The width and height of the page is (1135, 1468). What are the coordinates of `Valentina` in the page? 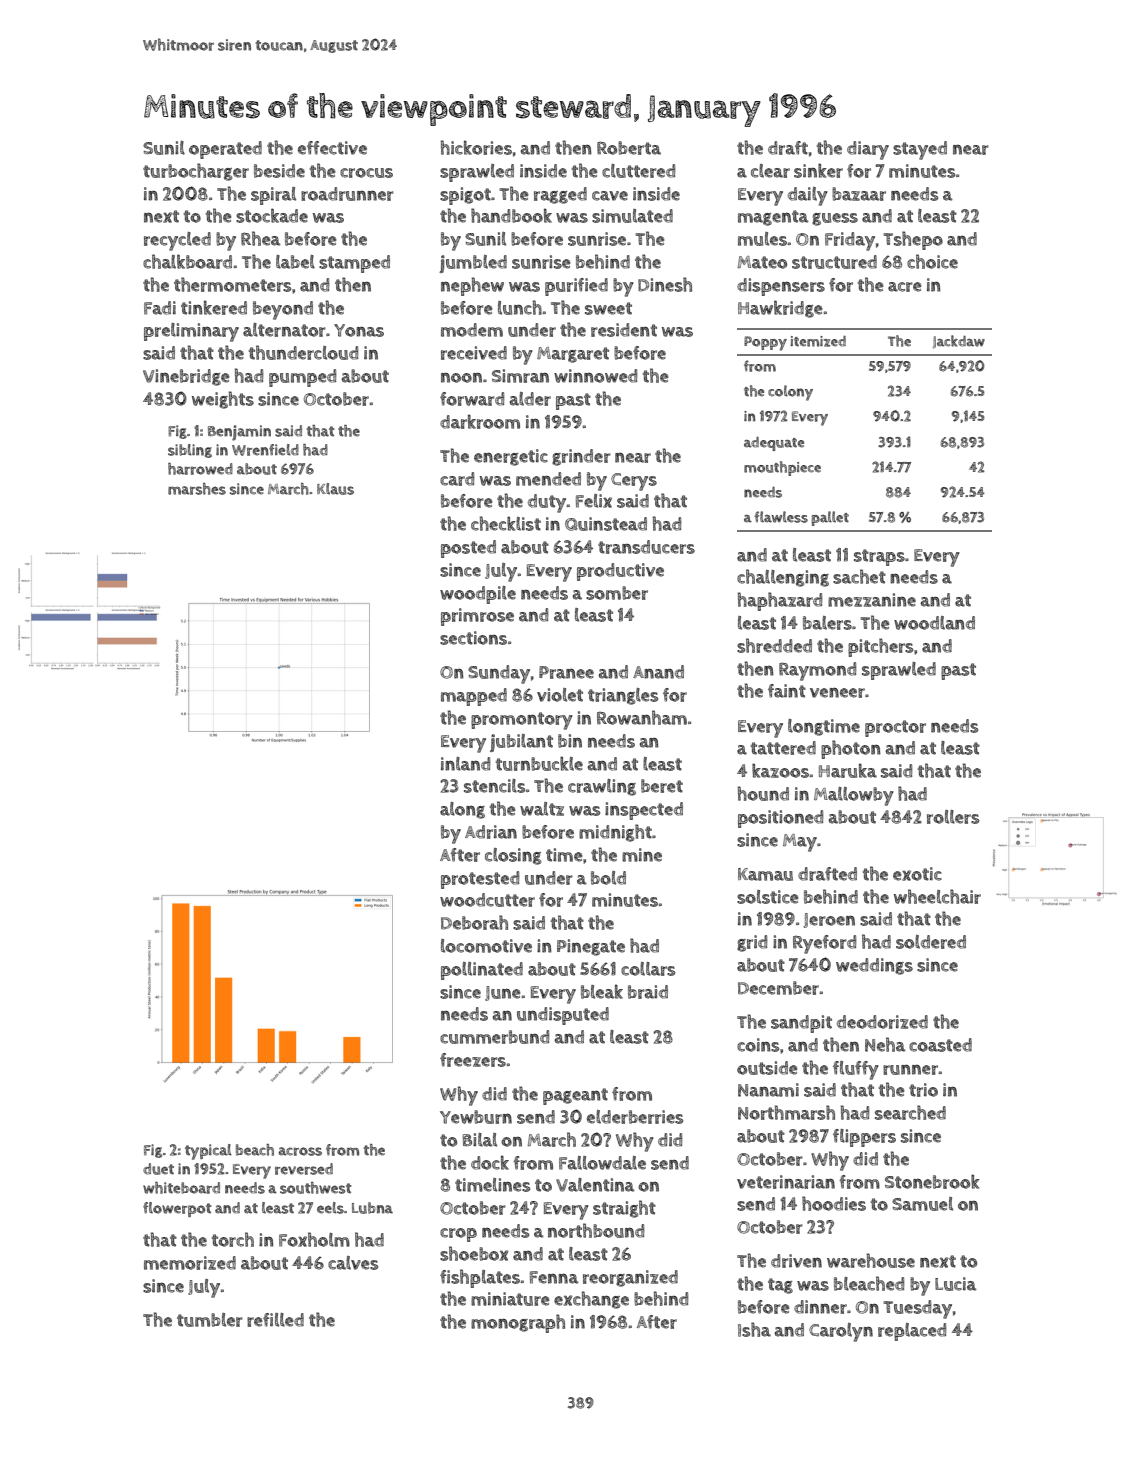 It's located at (595, 1185).
